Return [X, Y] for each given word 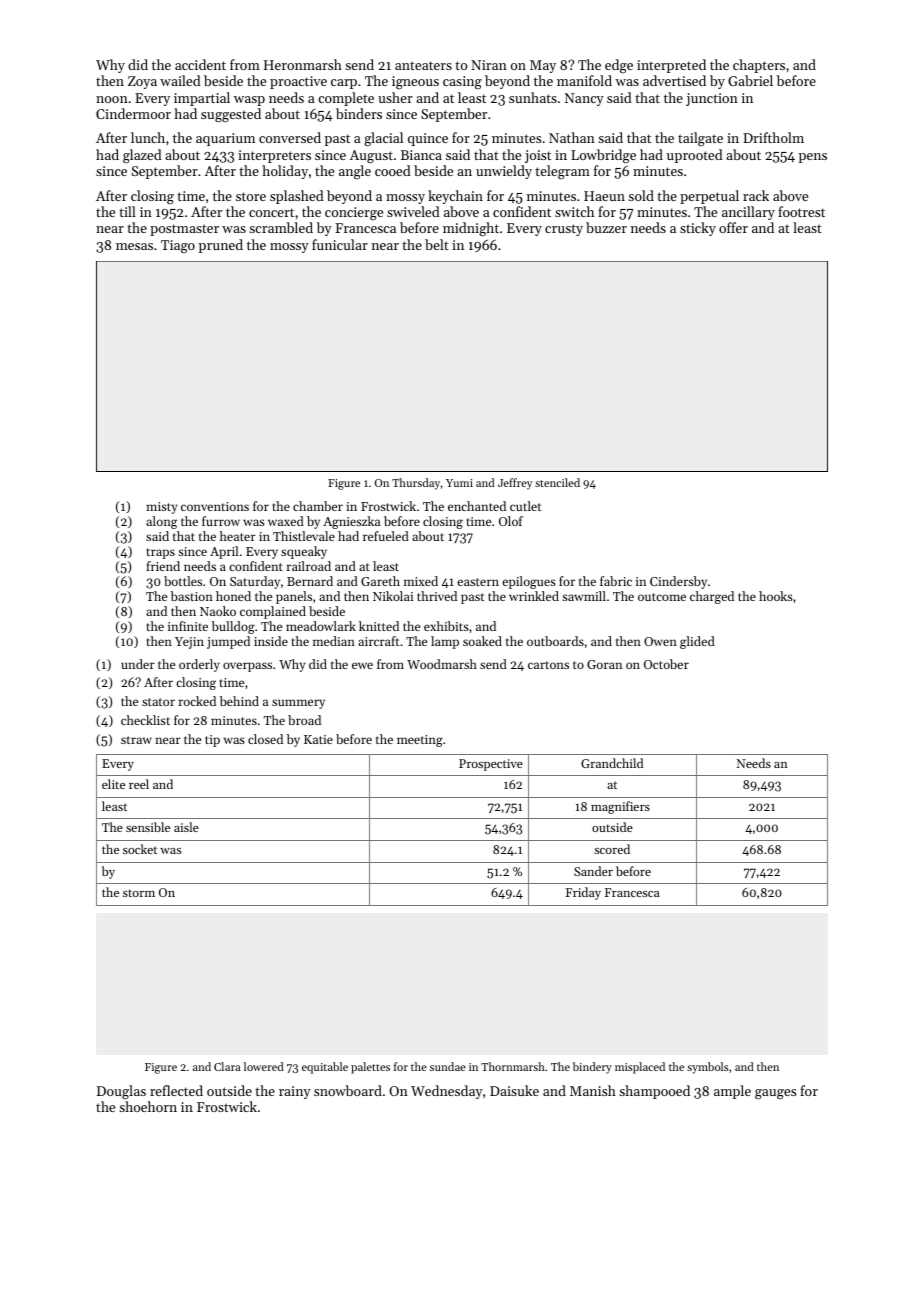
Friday [583, 893]
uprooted [695, 156]
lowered [264, 1066]
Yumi [459, 483]
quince [428, 139]
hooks [776, 596]
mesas [134, 246]
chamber [318, 506]
